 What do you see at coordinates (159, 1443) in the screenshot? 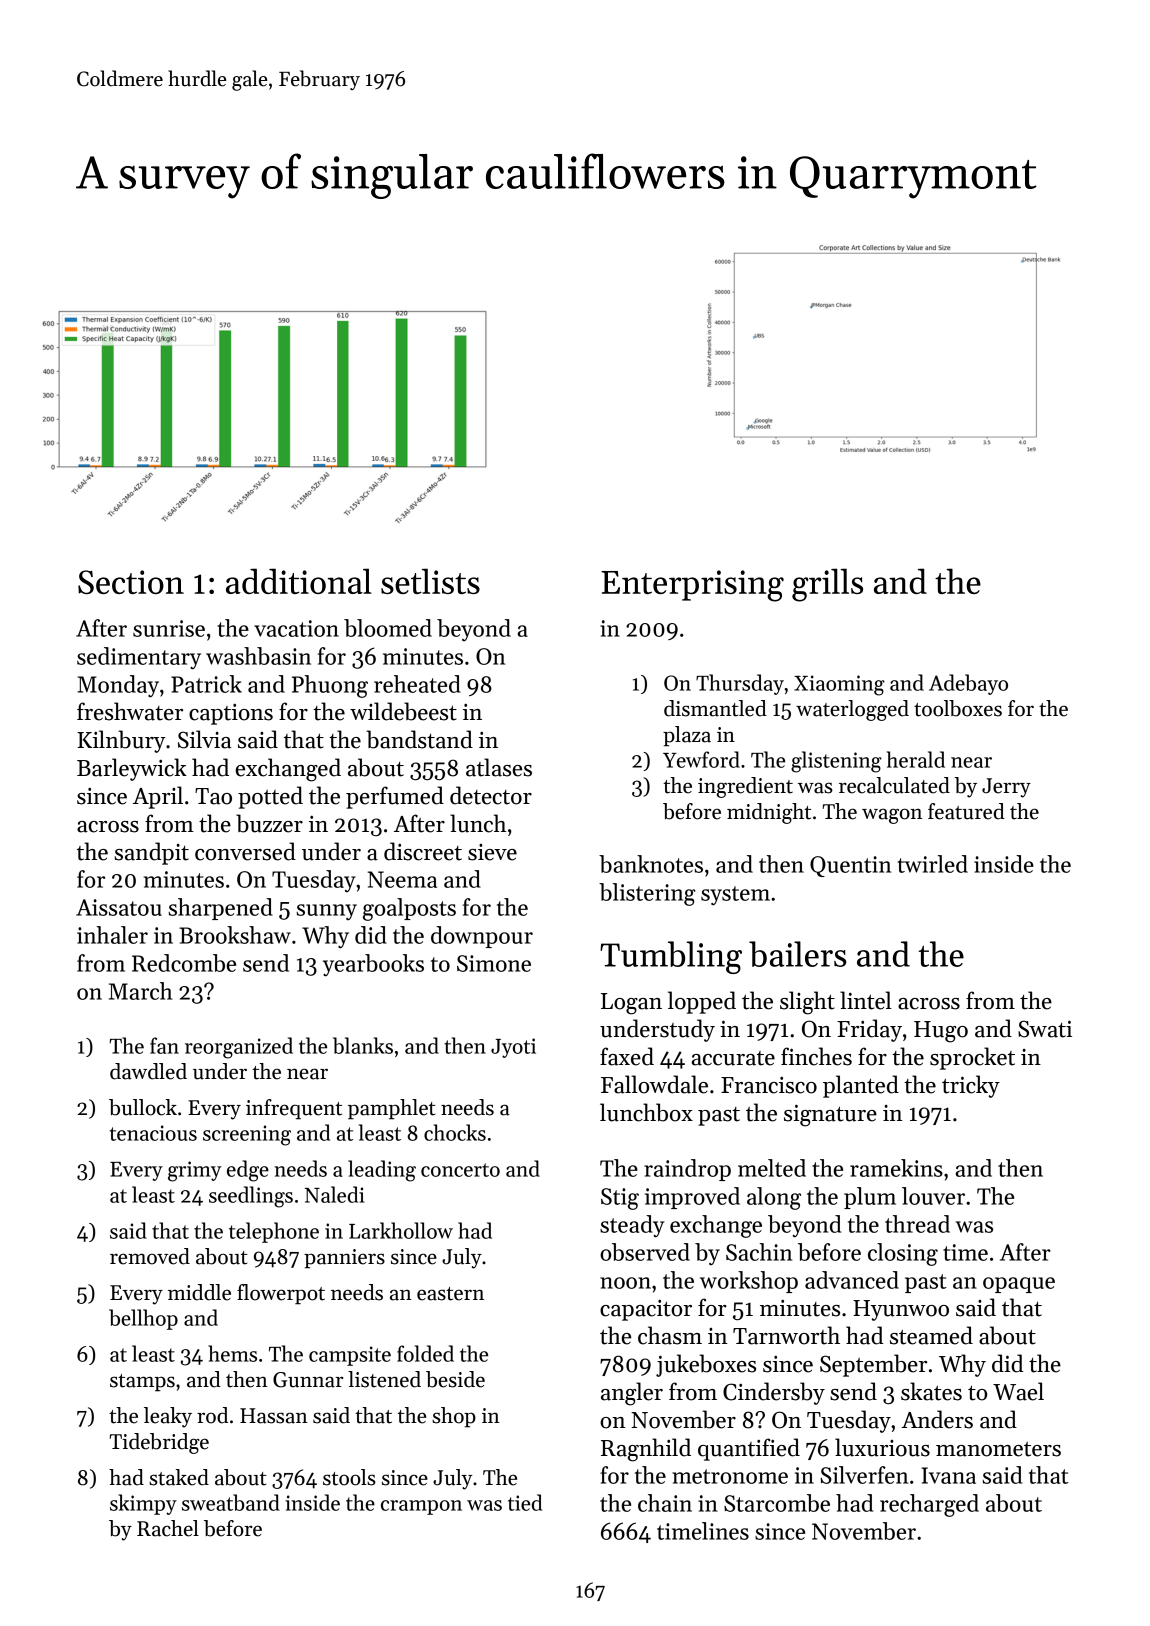
I see `Tidebridge` at bounding box center [159, 1443].
